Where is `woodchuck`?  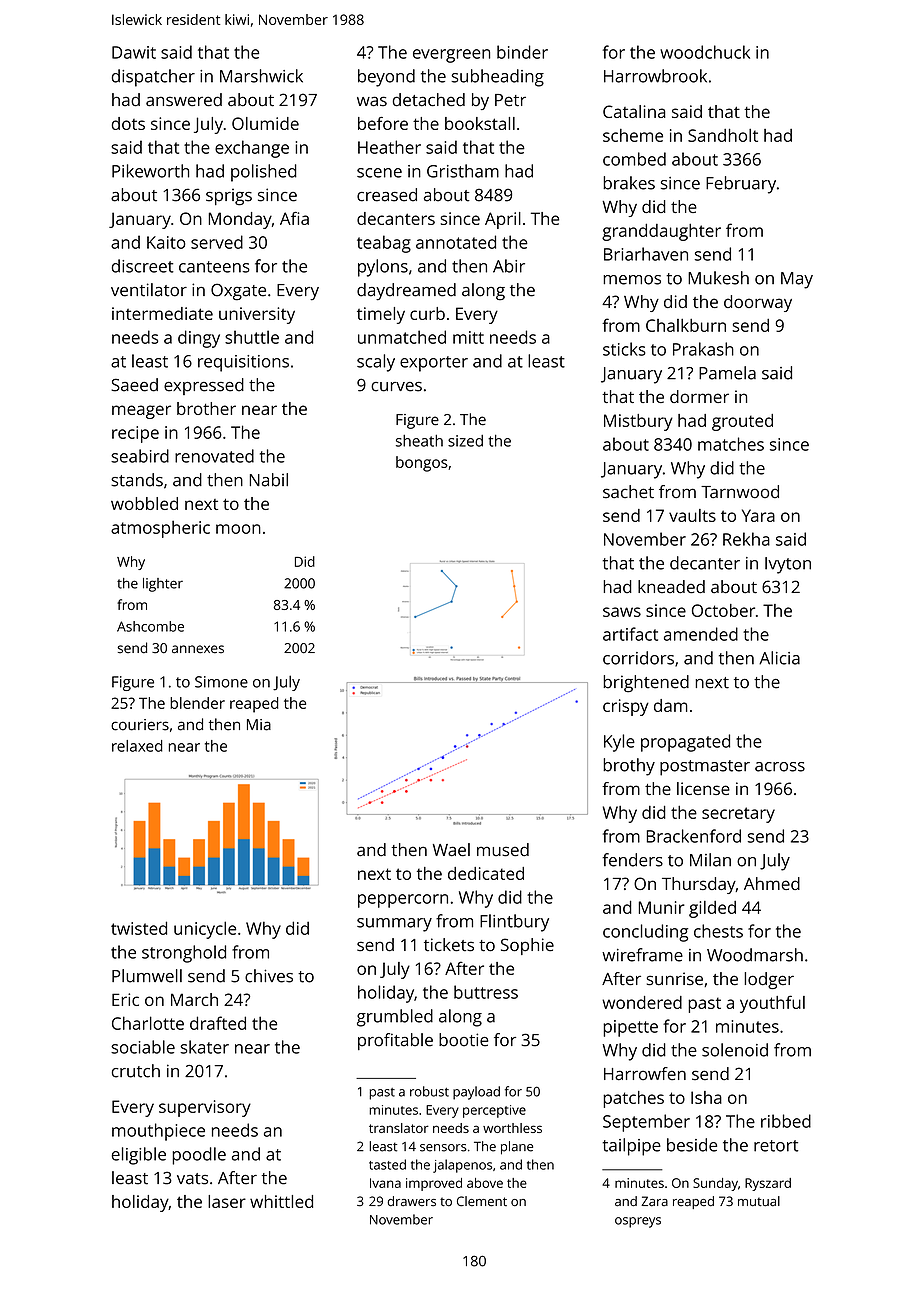
woodchuck is located at coordinates (705, 52).
